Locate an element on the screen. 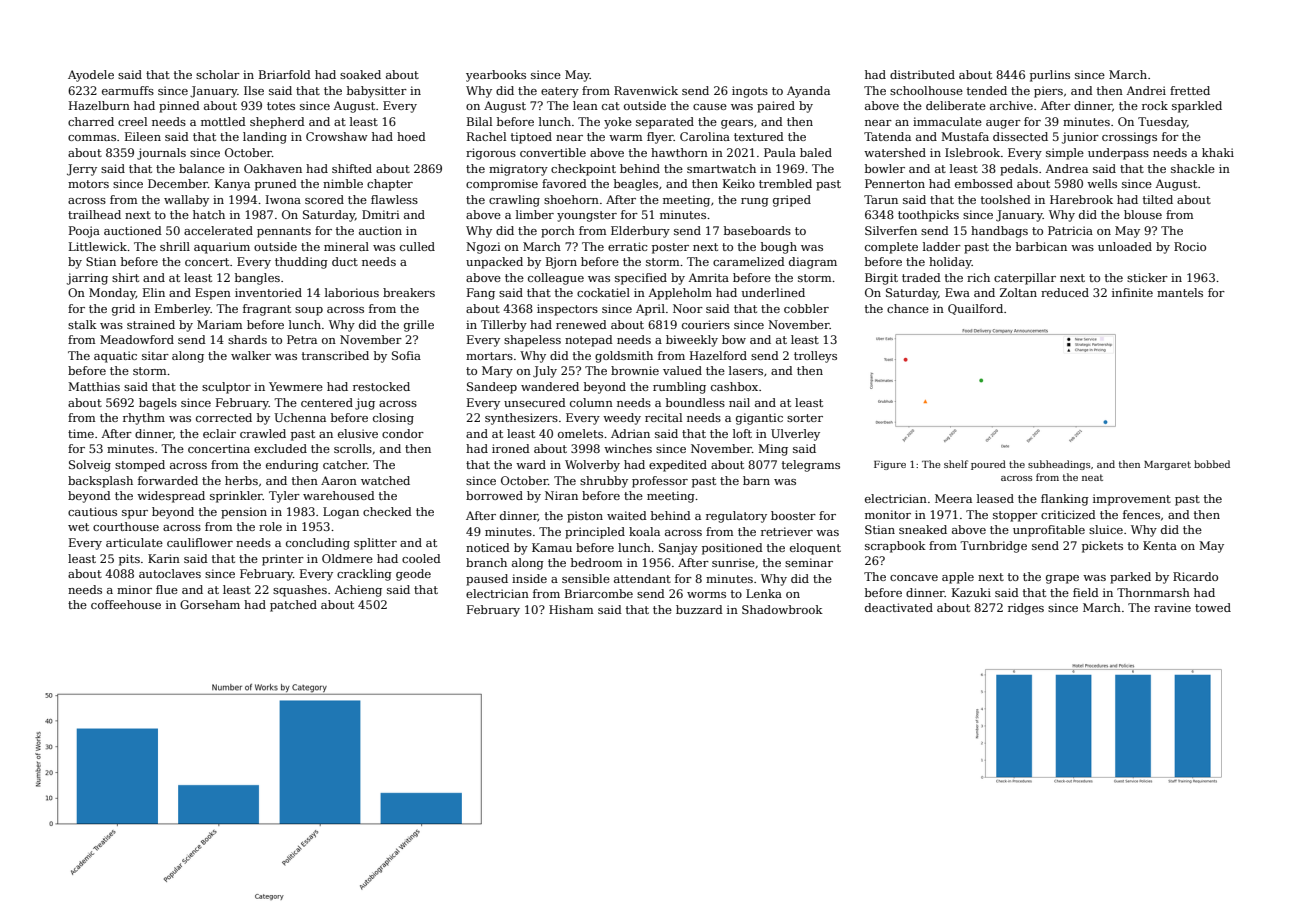 This screenshot has height=924, width=1308. inventoried is located at coordinates (268, 292).
